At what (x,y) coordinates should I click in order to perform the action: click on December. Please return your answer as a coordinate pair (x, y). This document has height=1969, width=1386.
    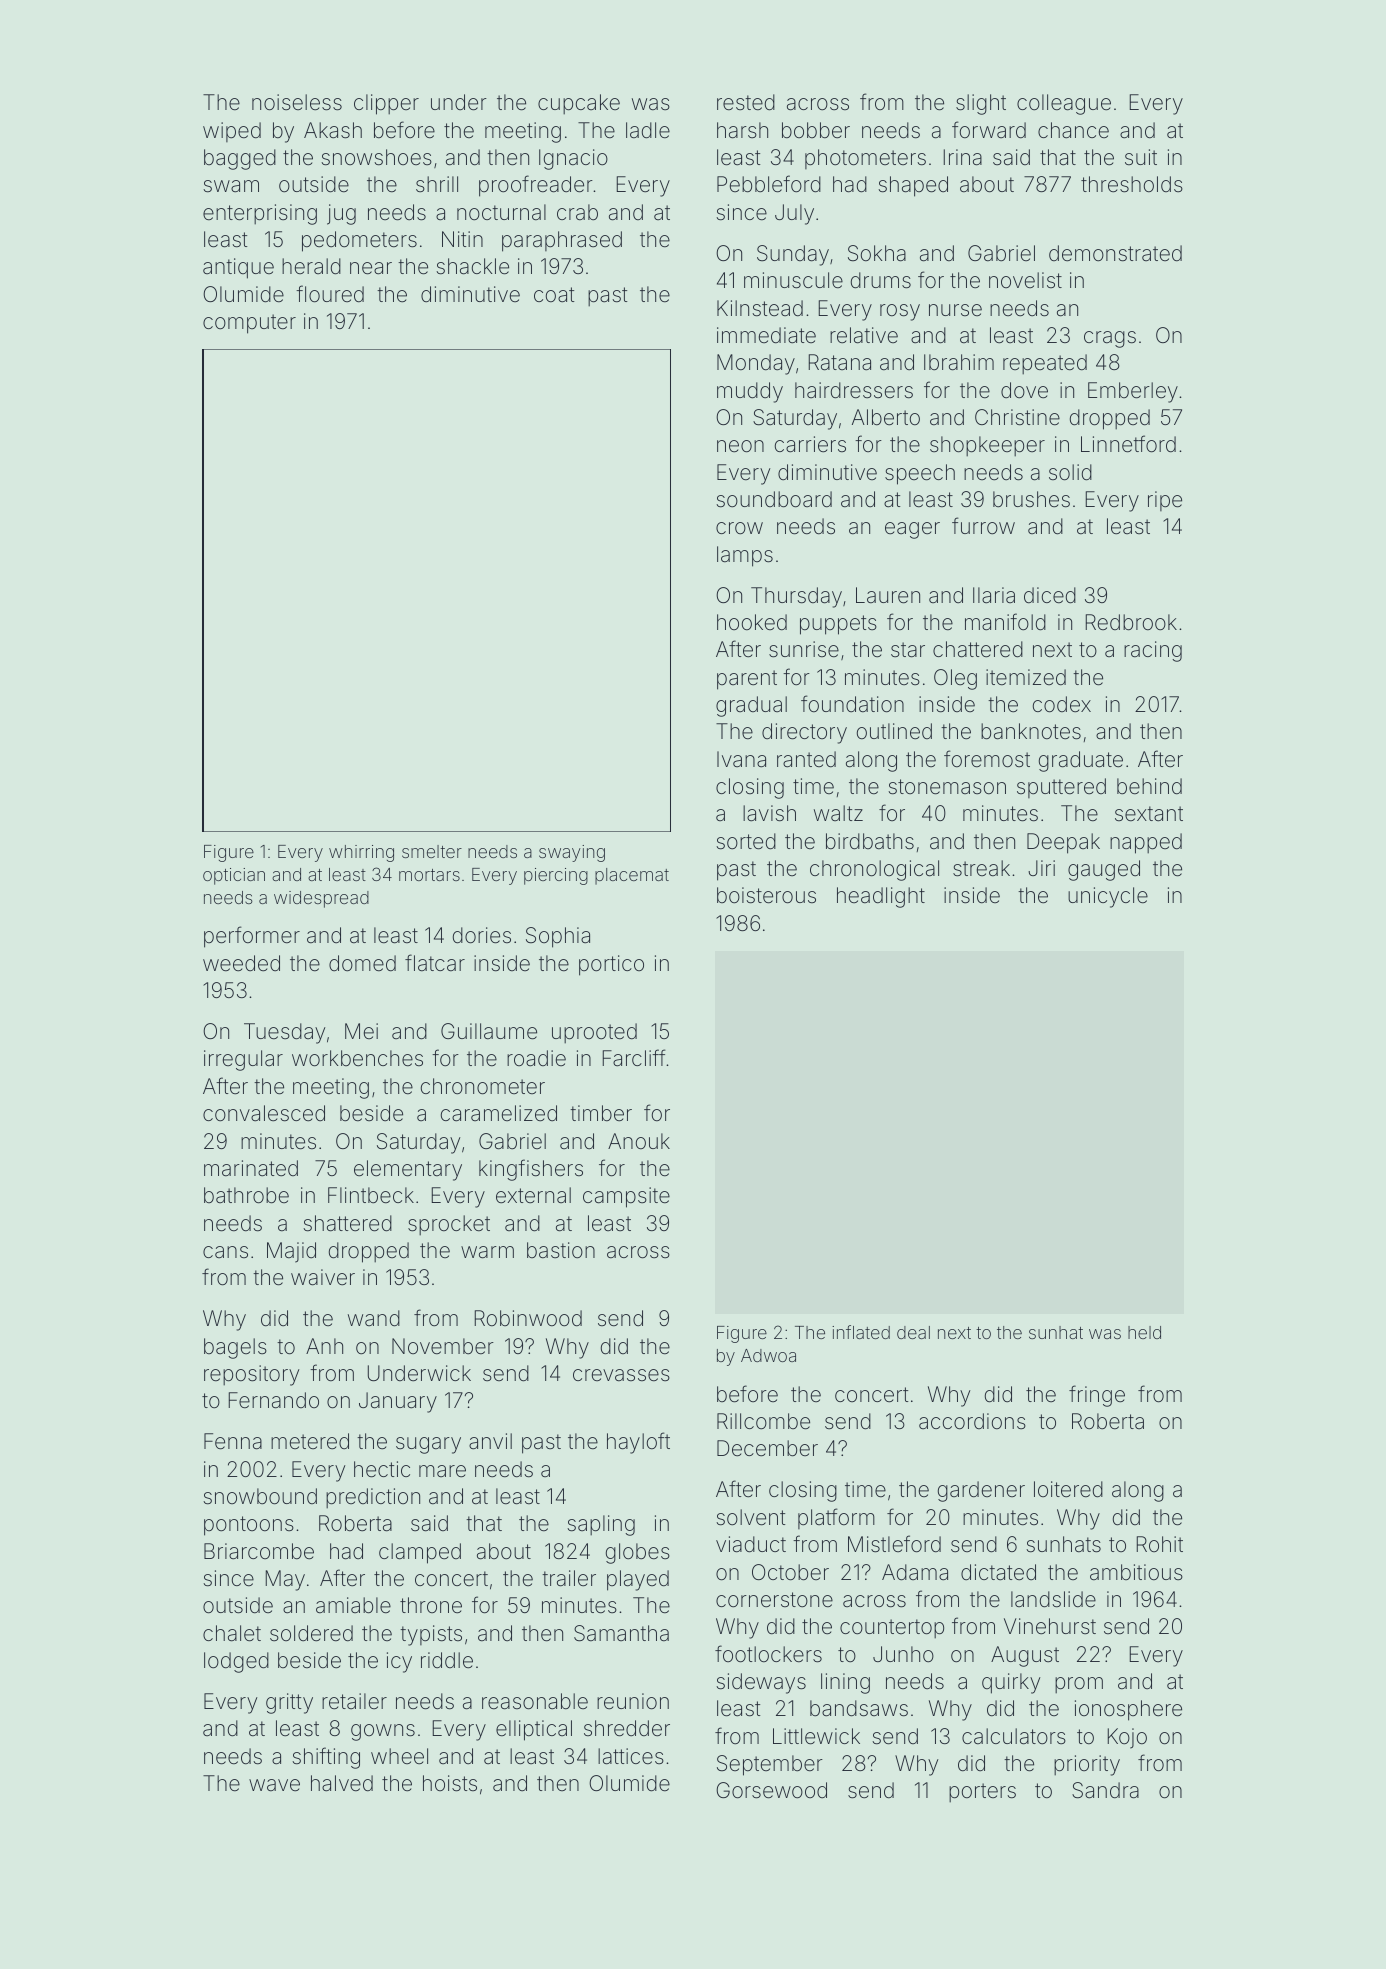
    Looking at the image, I should click on (767, 1448).
